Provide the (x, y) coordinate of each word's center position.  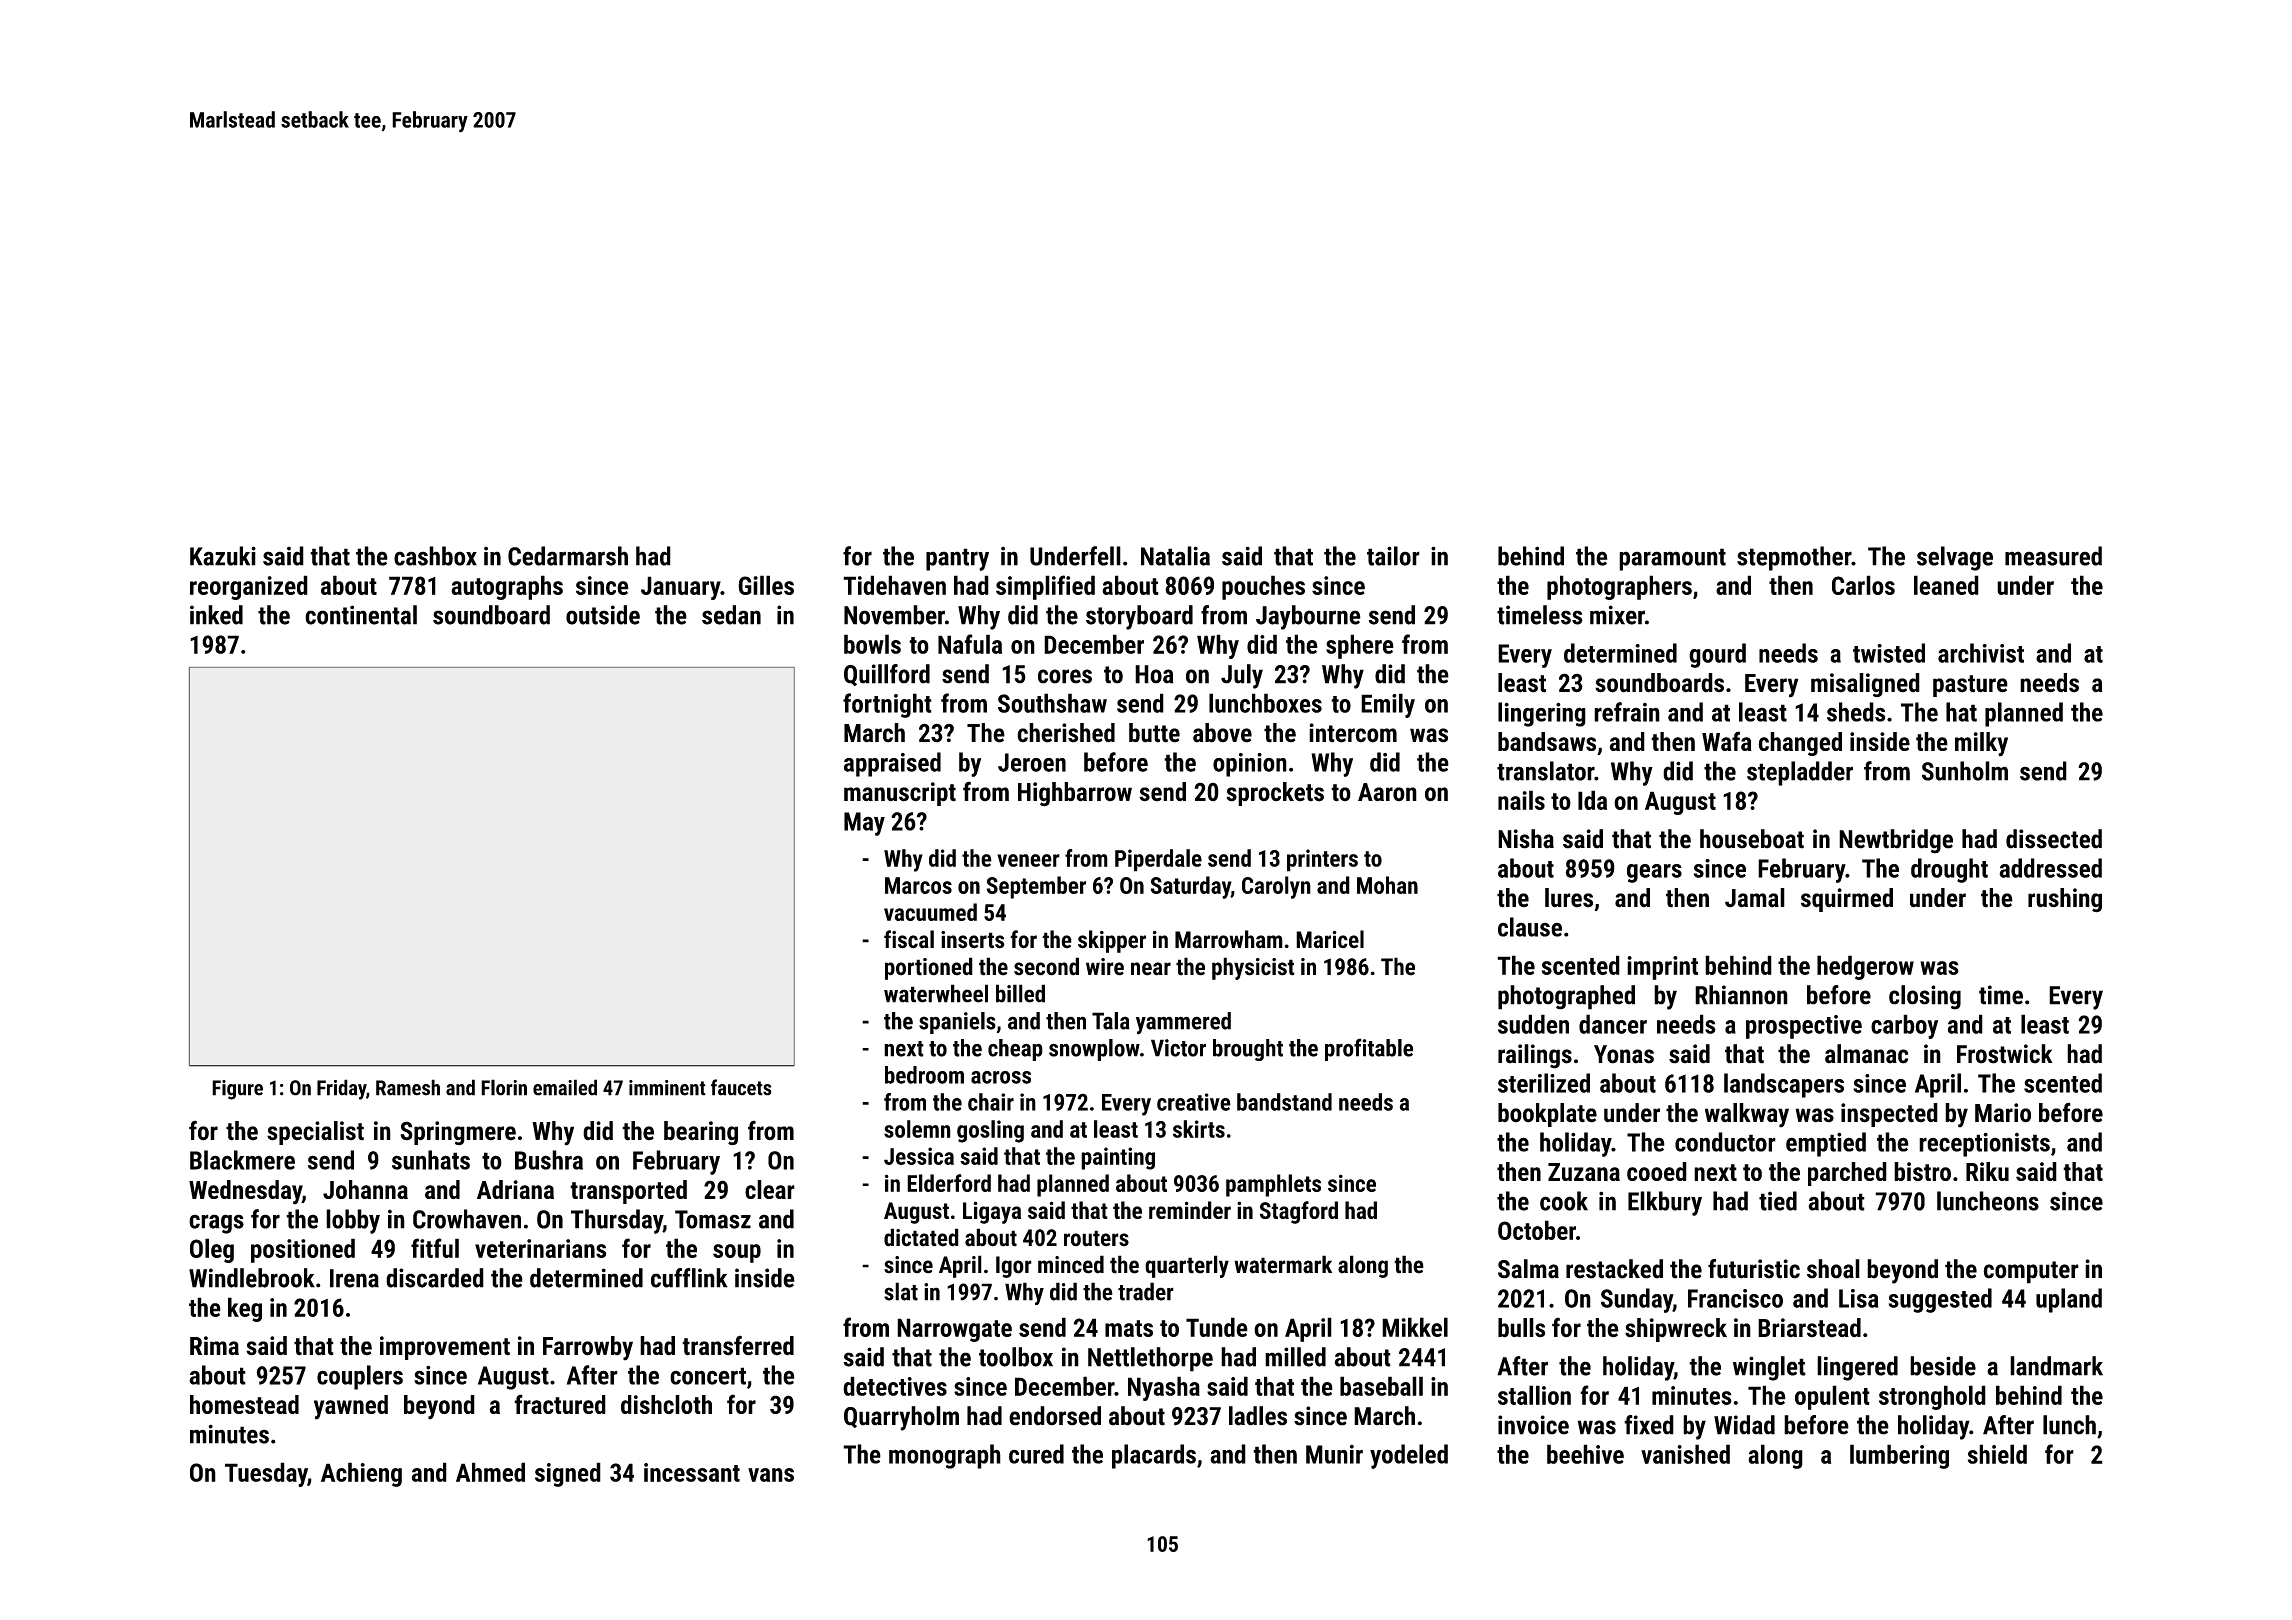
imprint (1662, 968)
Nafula (970, 644)
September (1036, 887)
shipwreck (1676, 1330)
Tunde (1217, 1327)
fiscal (909, 939)
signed (568, 1474)
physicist (1253, 968)
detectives (895, 1386)
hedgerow (1865, 967)
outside (603, 615)
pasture (1970, 686)
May (864, 824)
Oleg (212, 1250)
